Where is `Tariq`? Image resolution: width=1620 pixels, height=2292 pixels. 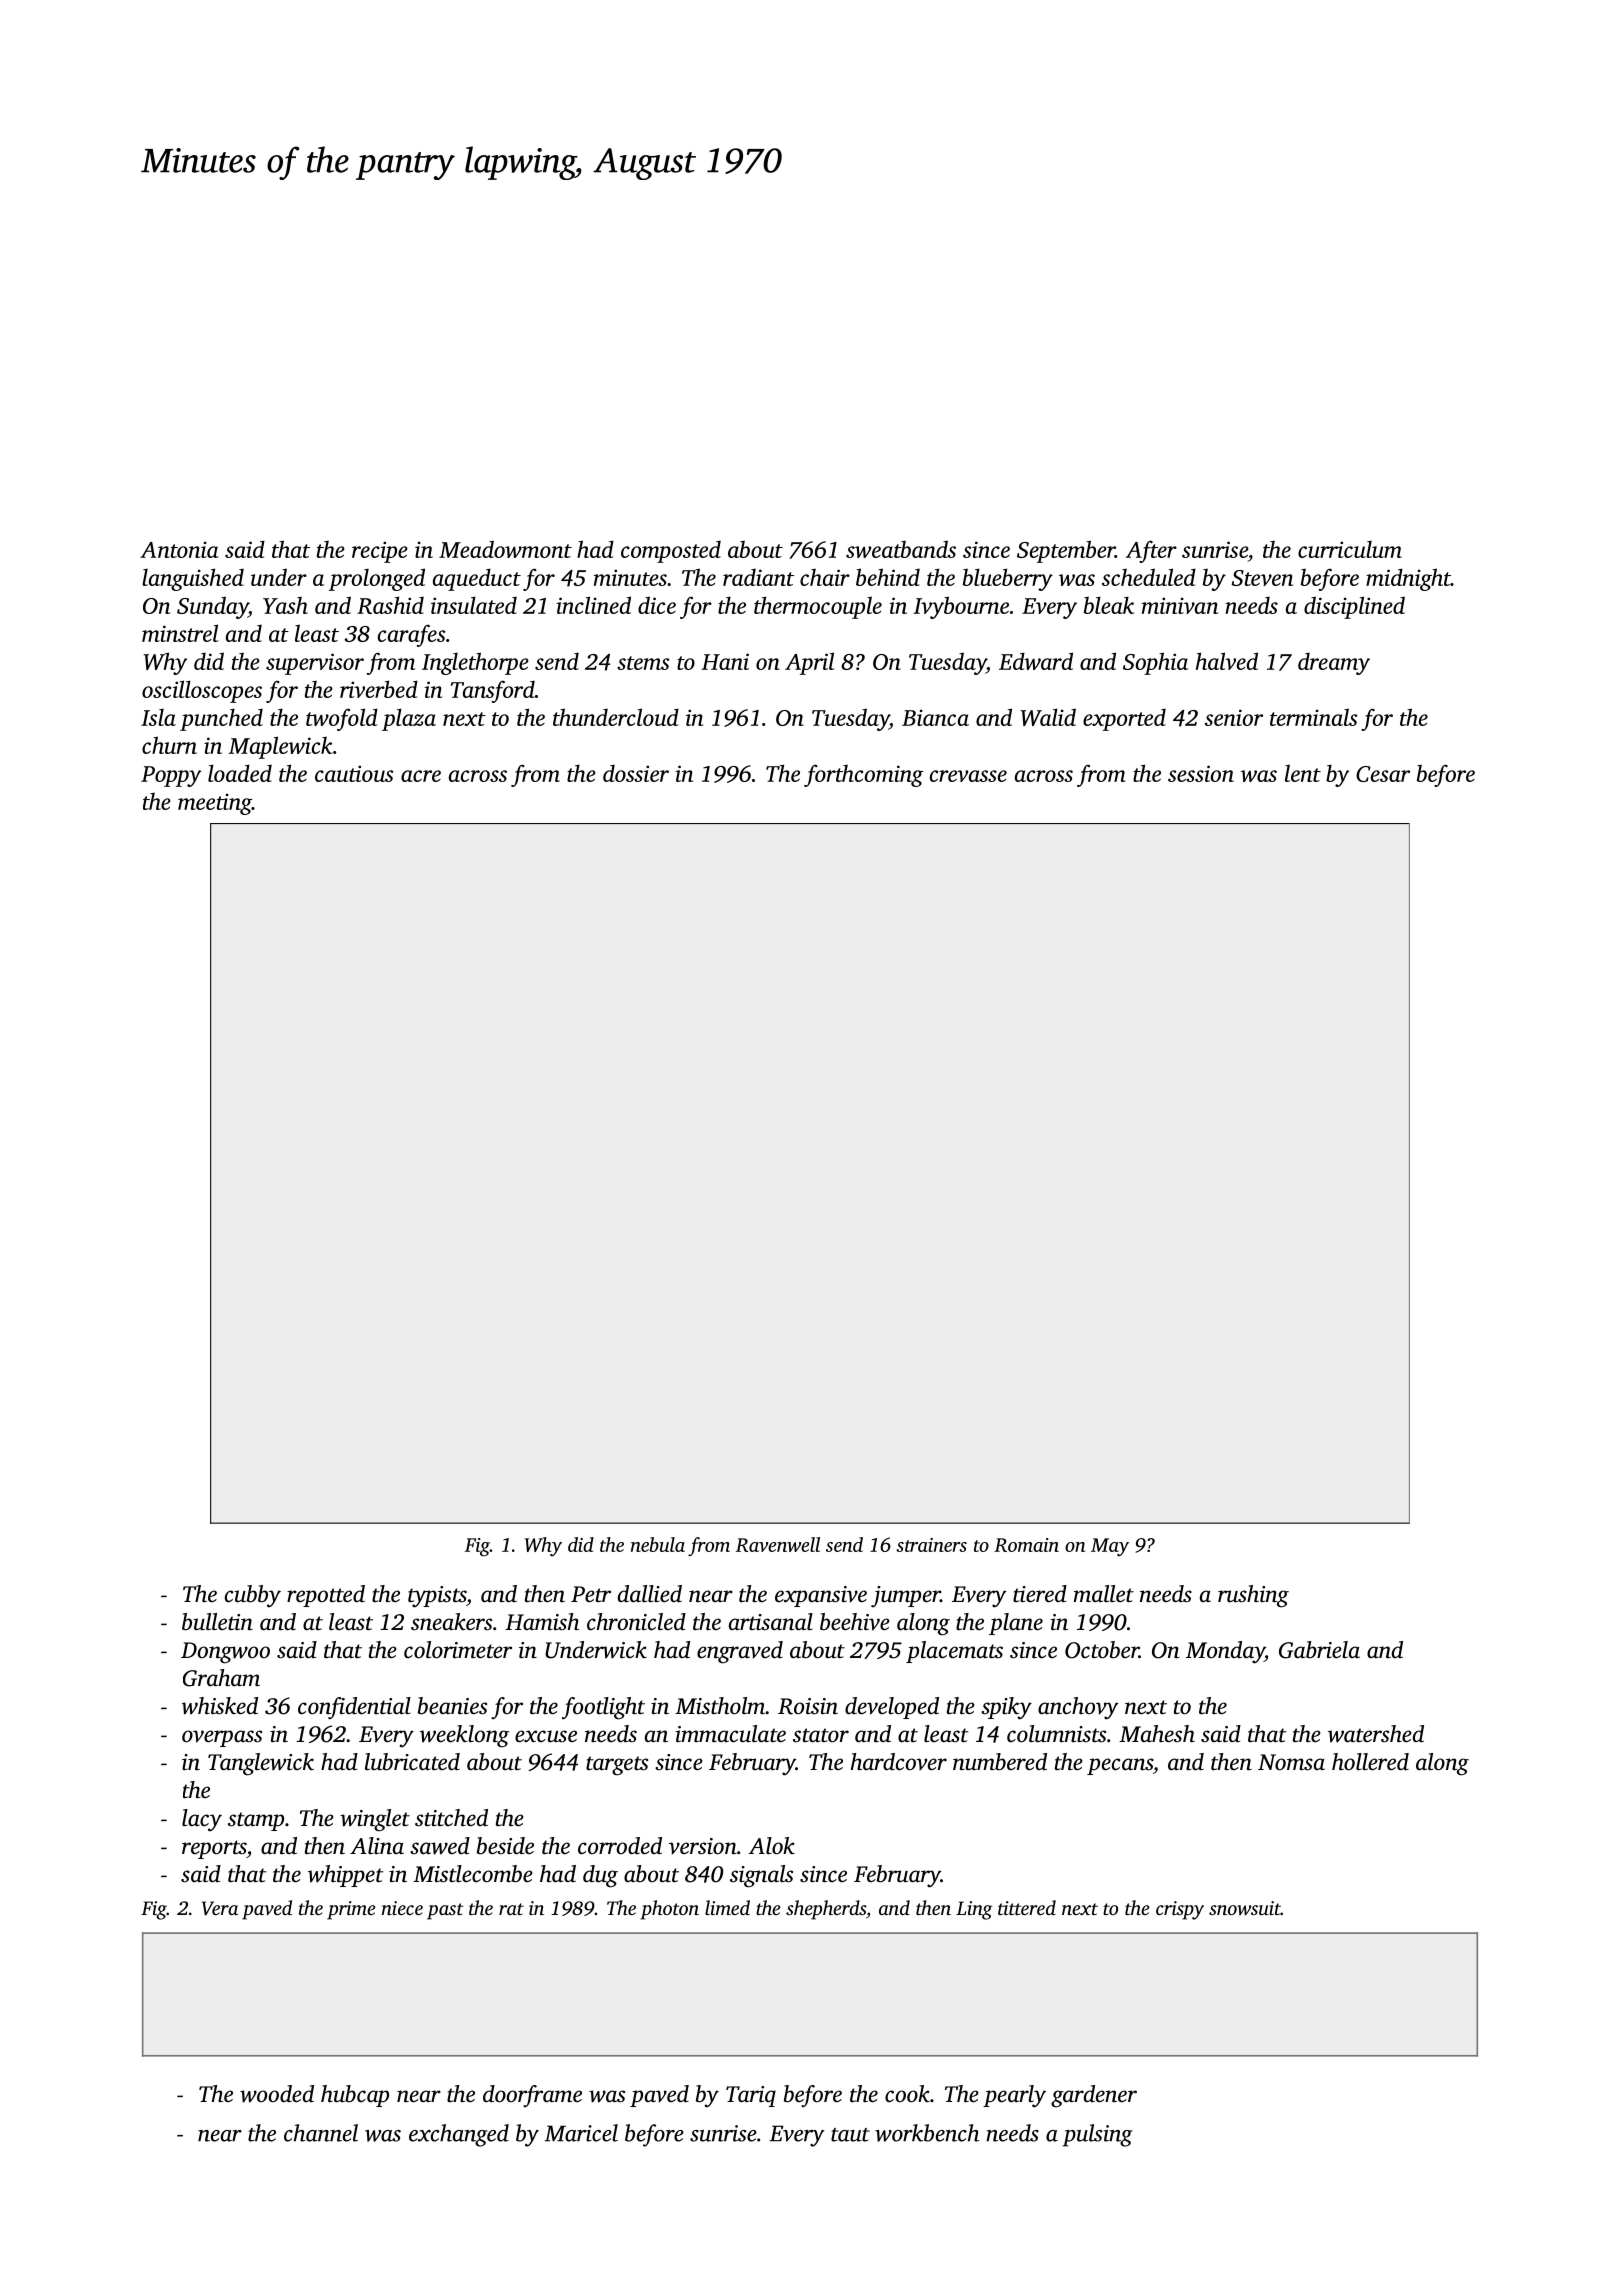
Tariq is located at coordinates (751, 2096).
